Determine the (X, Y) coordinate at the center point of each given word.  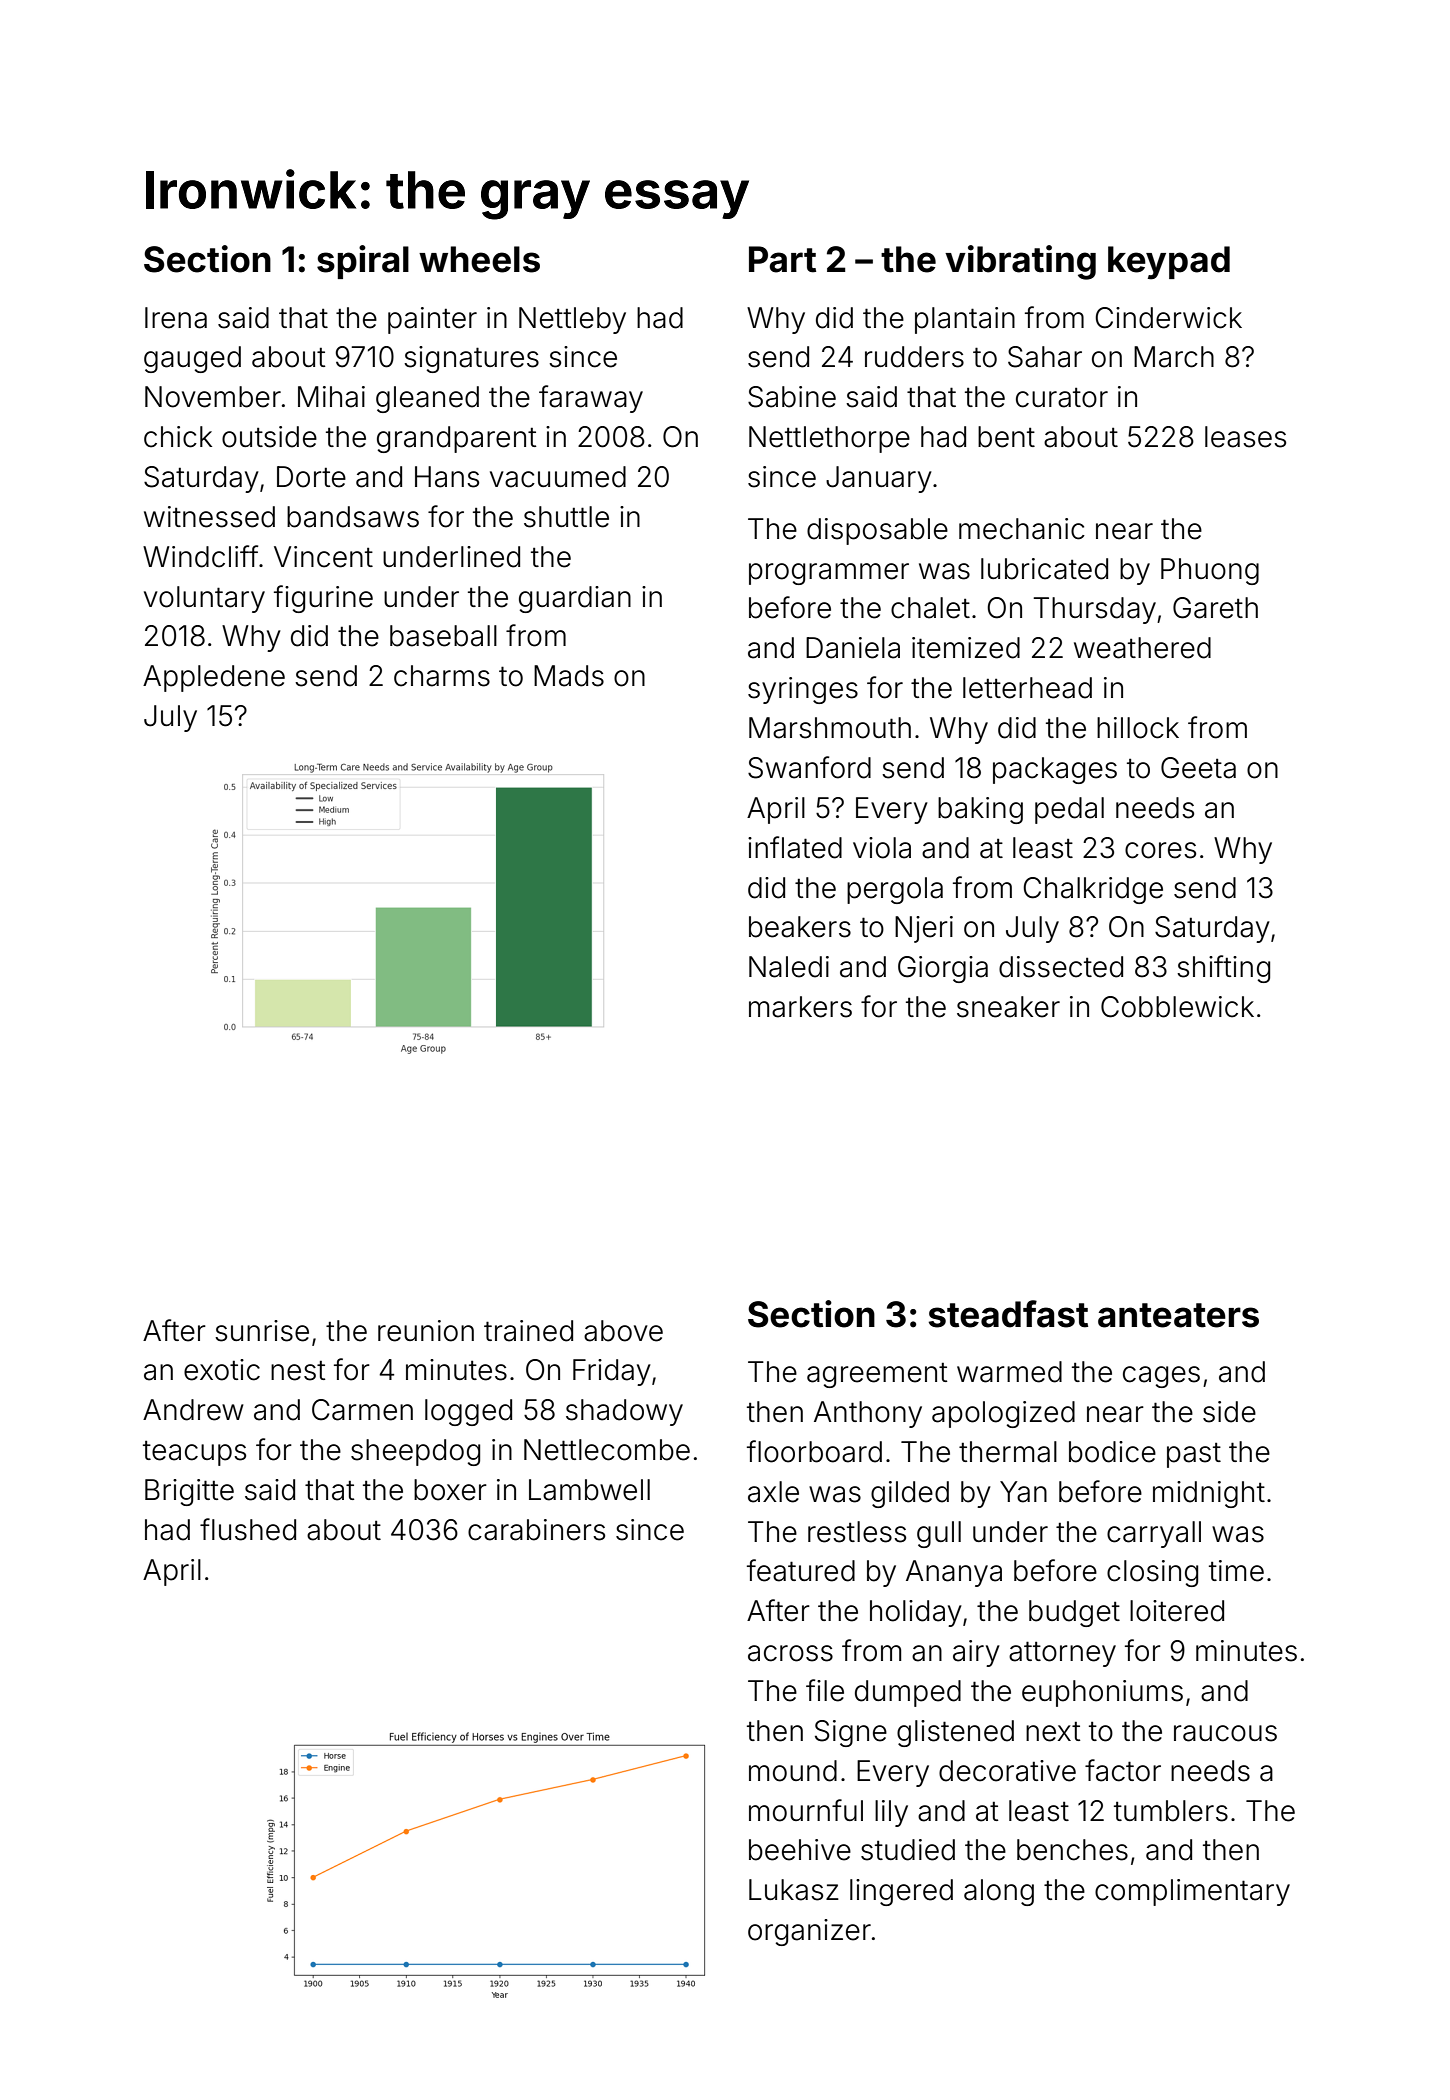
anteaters (1178, 1315)
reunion (426, 1331)
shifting (1223, 969)
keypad (1169, 263)
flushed (248, 1529)
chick (178, 437)
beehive (800, 1850)
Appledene (214, 678)
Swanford (809, 767)
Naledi (789, 967)
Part (782, 259)
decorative (1007, 1771)
